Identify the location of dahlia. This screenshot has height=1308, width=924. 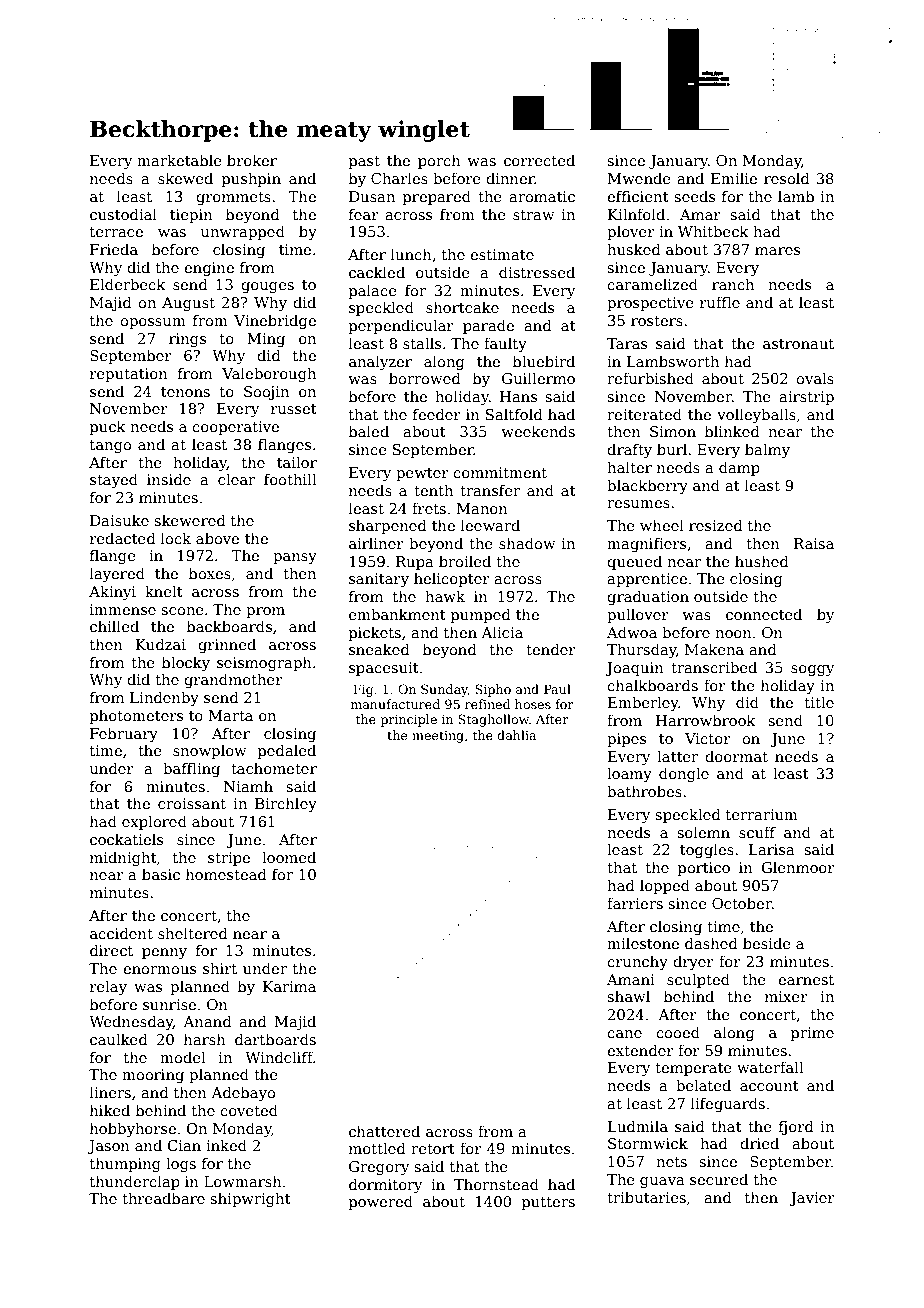
(516, 735).
